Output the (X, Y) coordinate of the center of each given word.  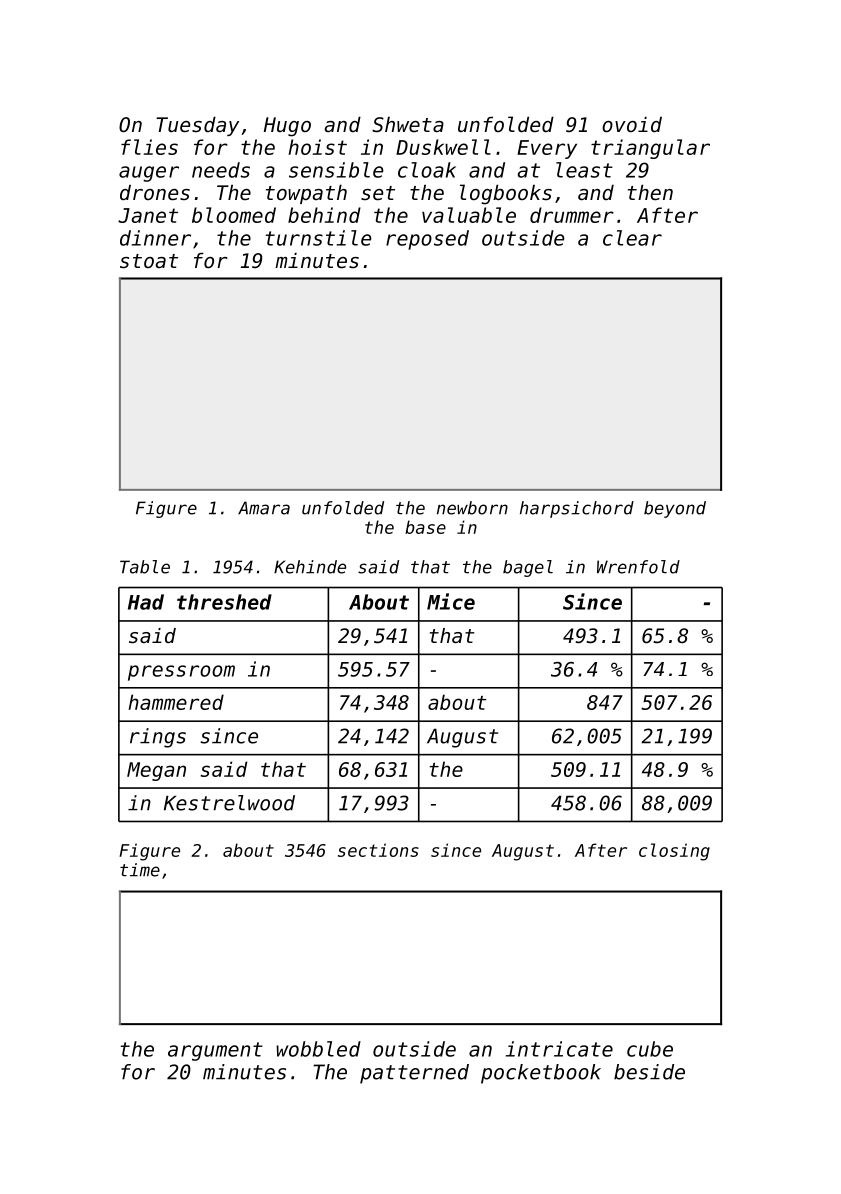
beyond (675, 509)
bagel (528, 568)
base (425, 527)
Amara (264, 508)
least (584, 170)
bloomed (234, 215)
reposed (427, 240)
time (140, 870)
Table (145, 567)
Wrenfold (638, 567)
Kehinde (310, 567)
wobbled (318, 1049)
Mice (451, 601)
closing (674, 852)
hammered (176, 702)
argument (215, 1051)
